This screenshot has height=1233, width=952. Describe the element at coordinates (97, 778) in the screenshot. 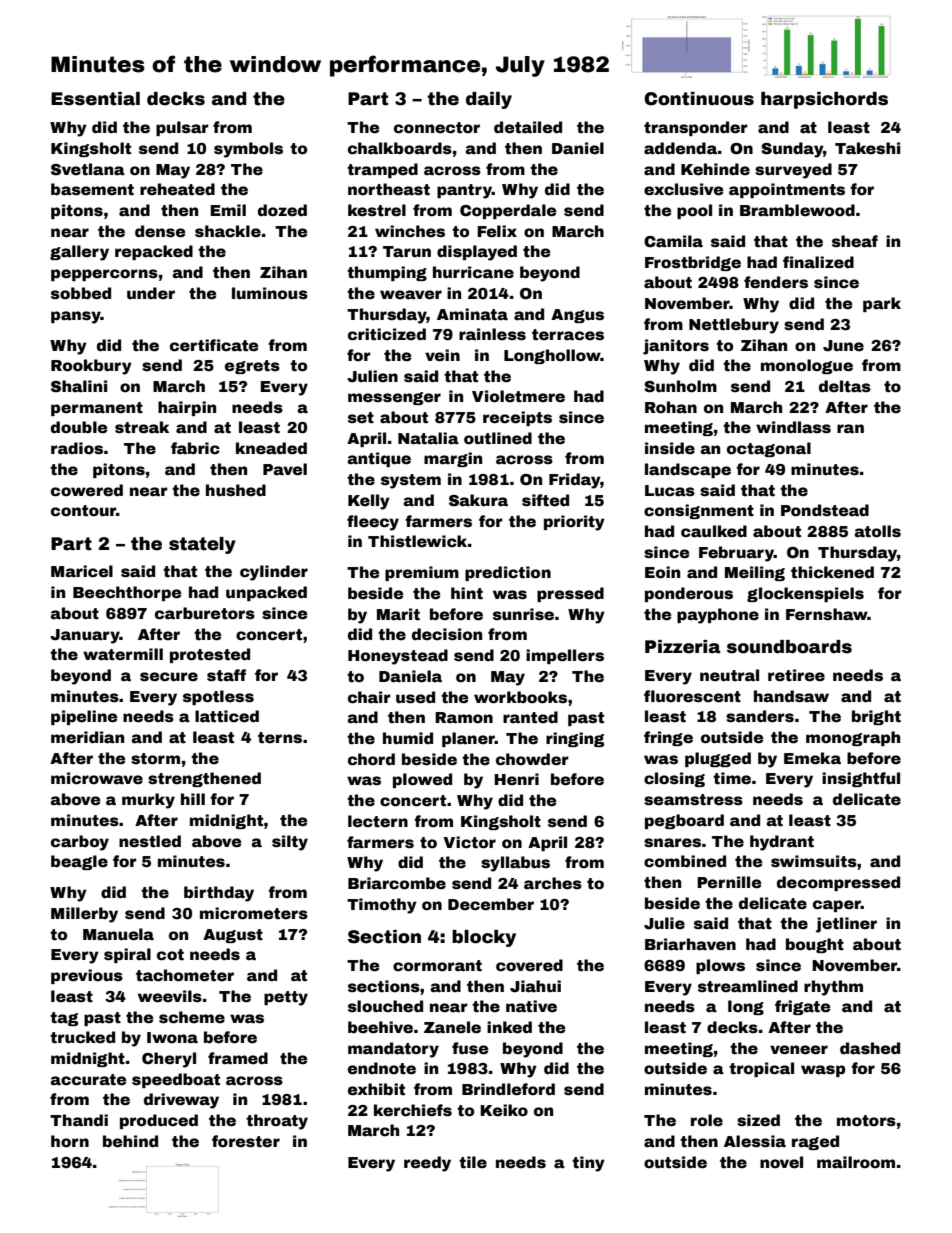

I see `microwave` at that location.
